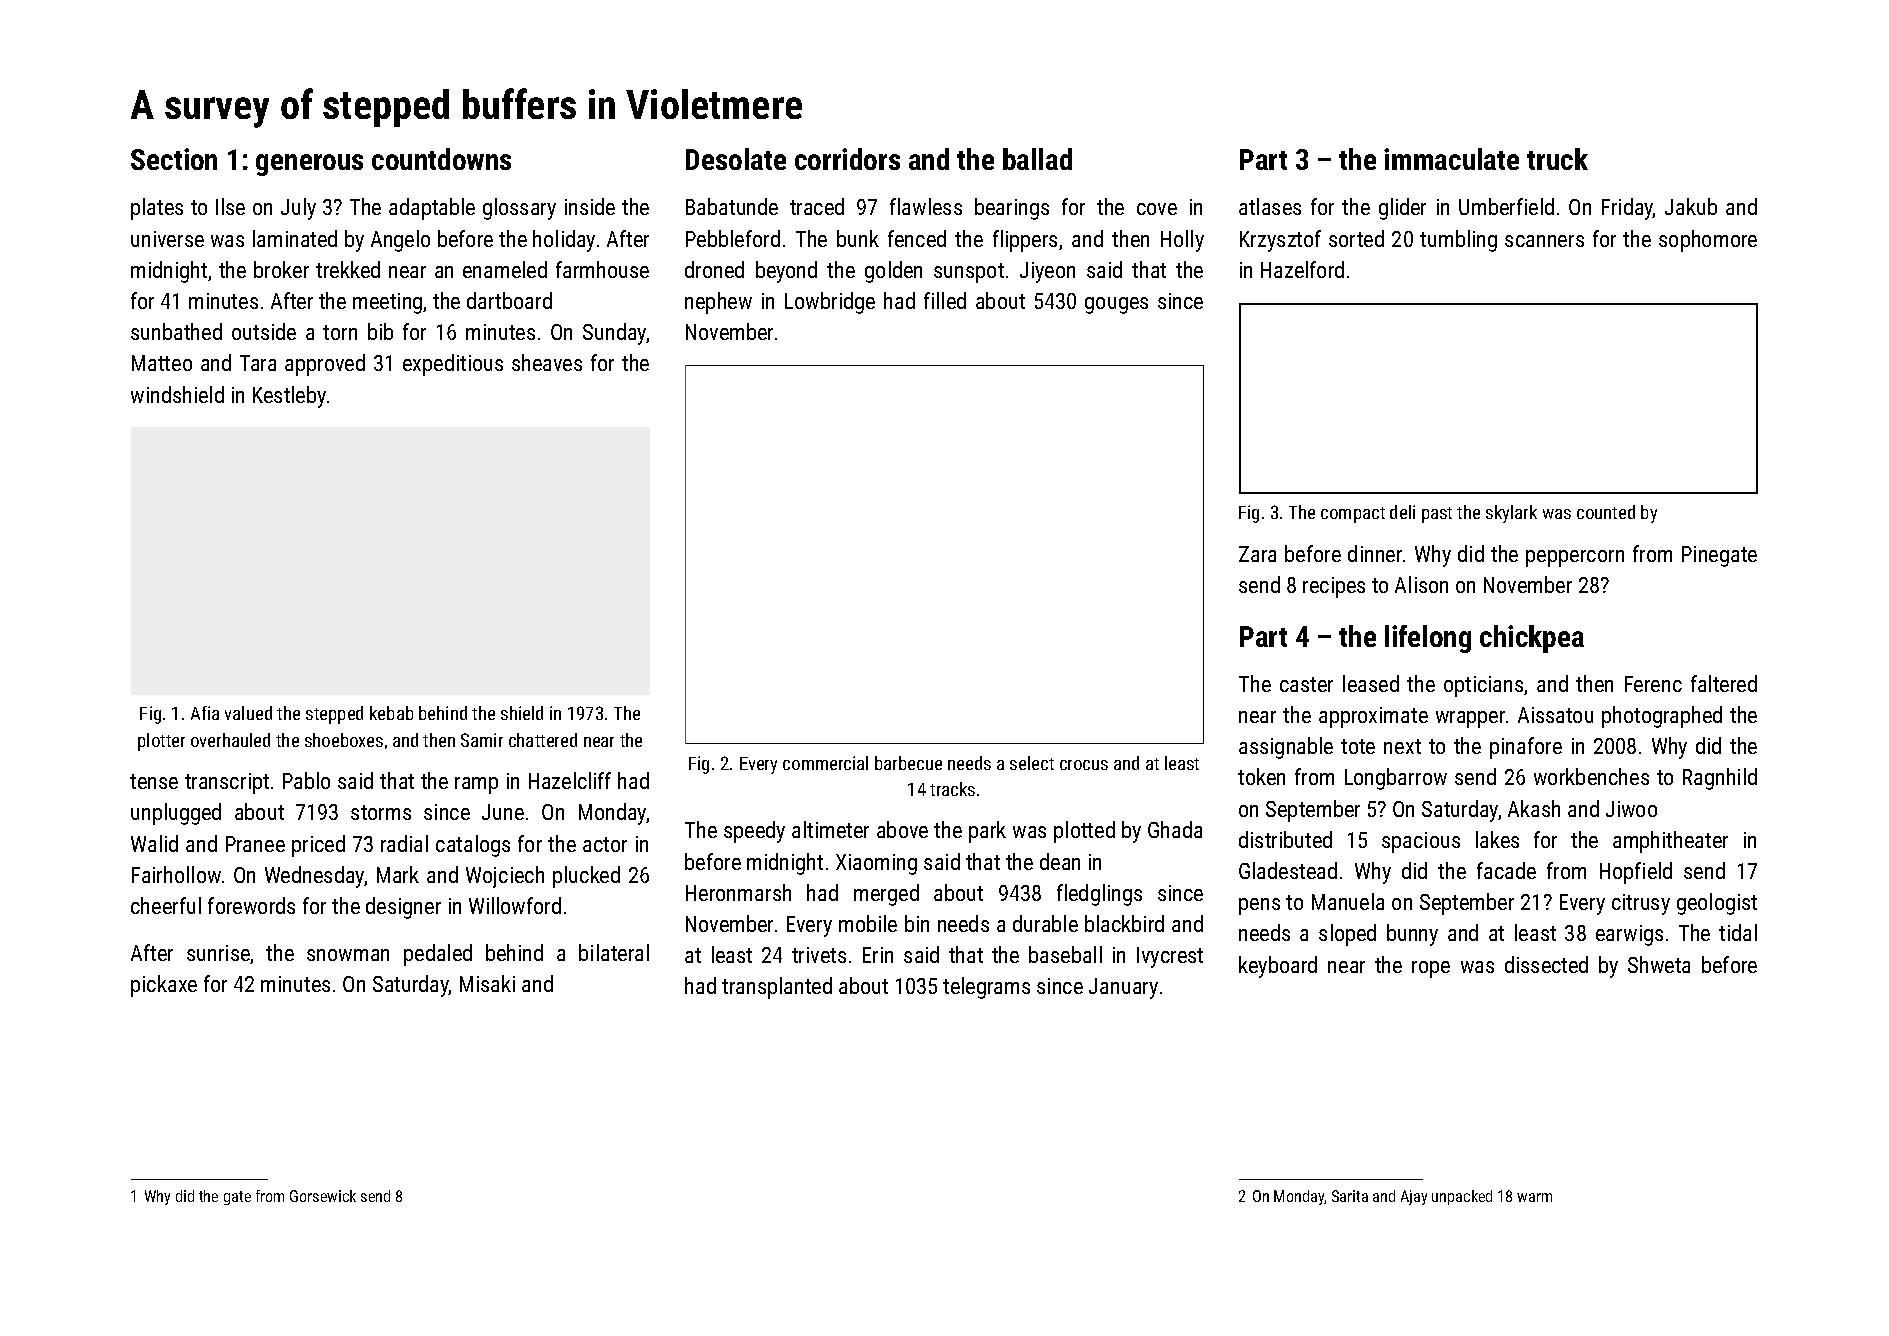 The height and width of the screenshot is (1336, 1889). I want to click on caster, so click(1306, 684).
